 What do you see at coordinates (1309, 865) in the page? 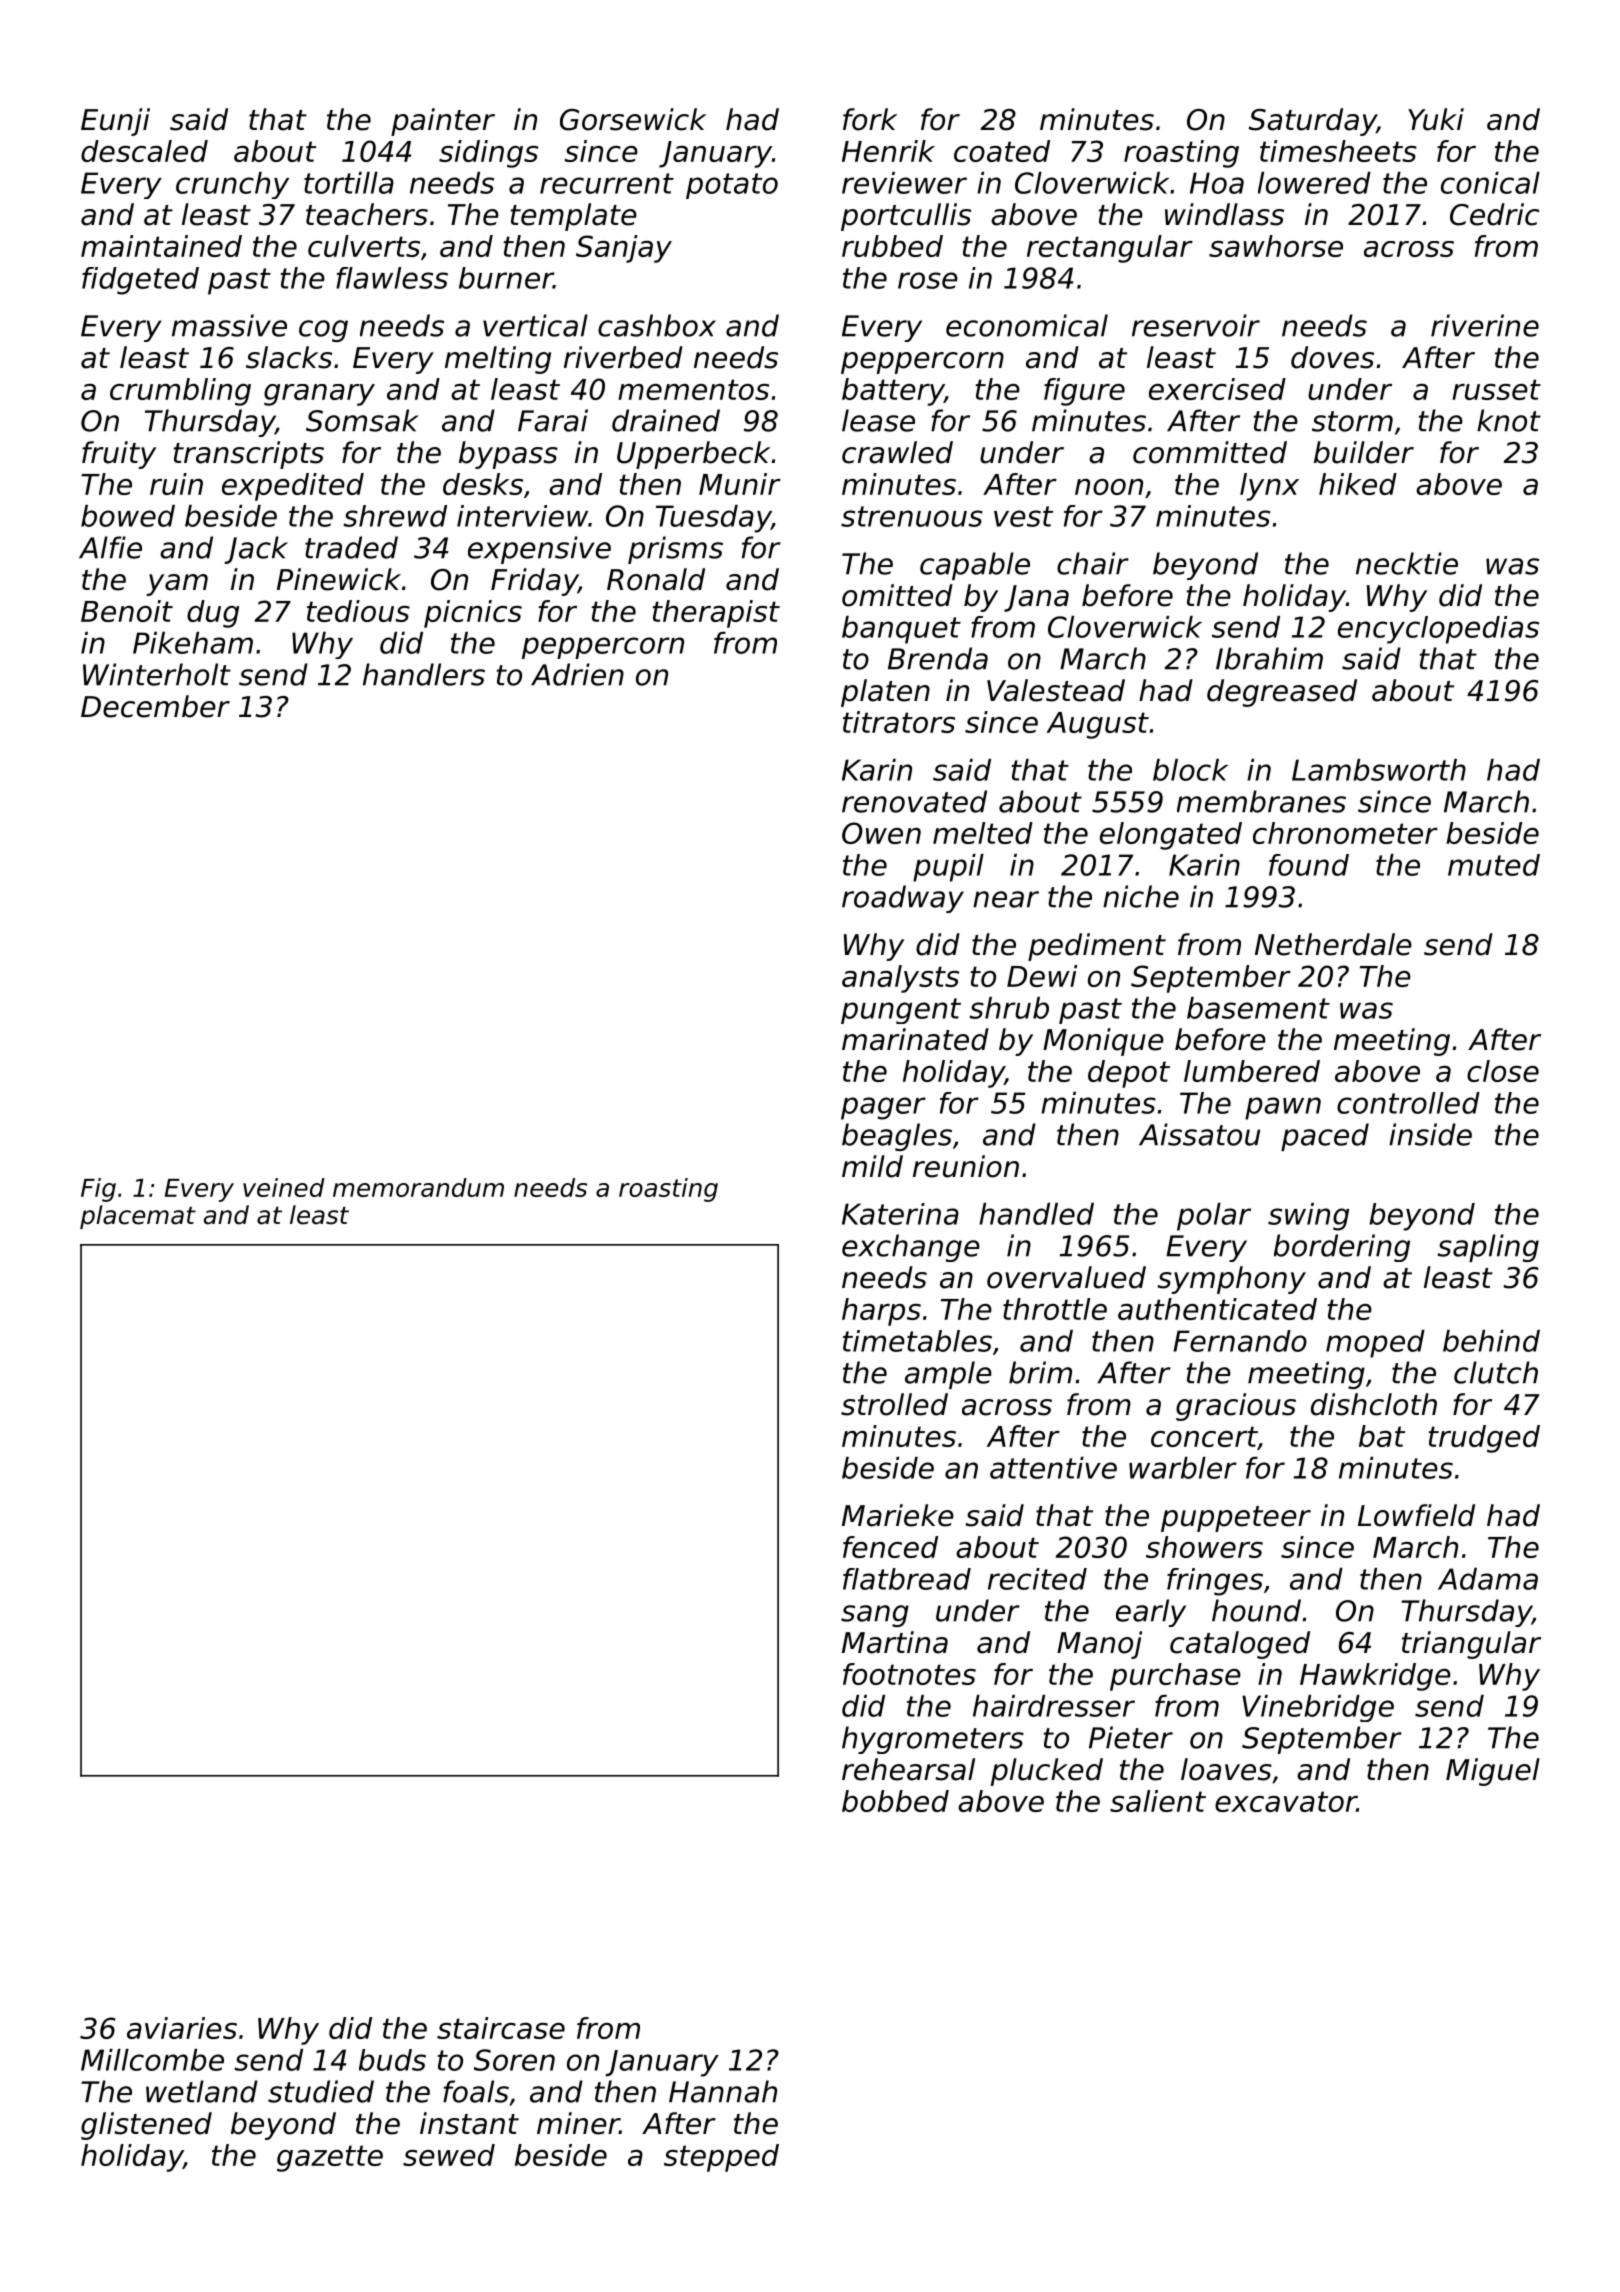
I see `found` at bounding box center [1309, 865].
